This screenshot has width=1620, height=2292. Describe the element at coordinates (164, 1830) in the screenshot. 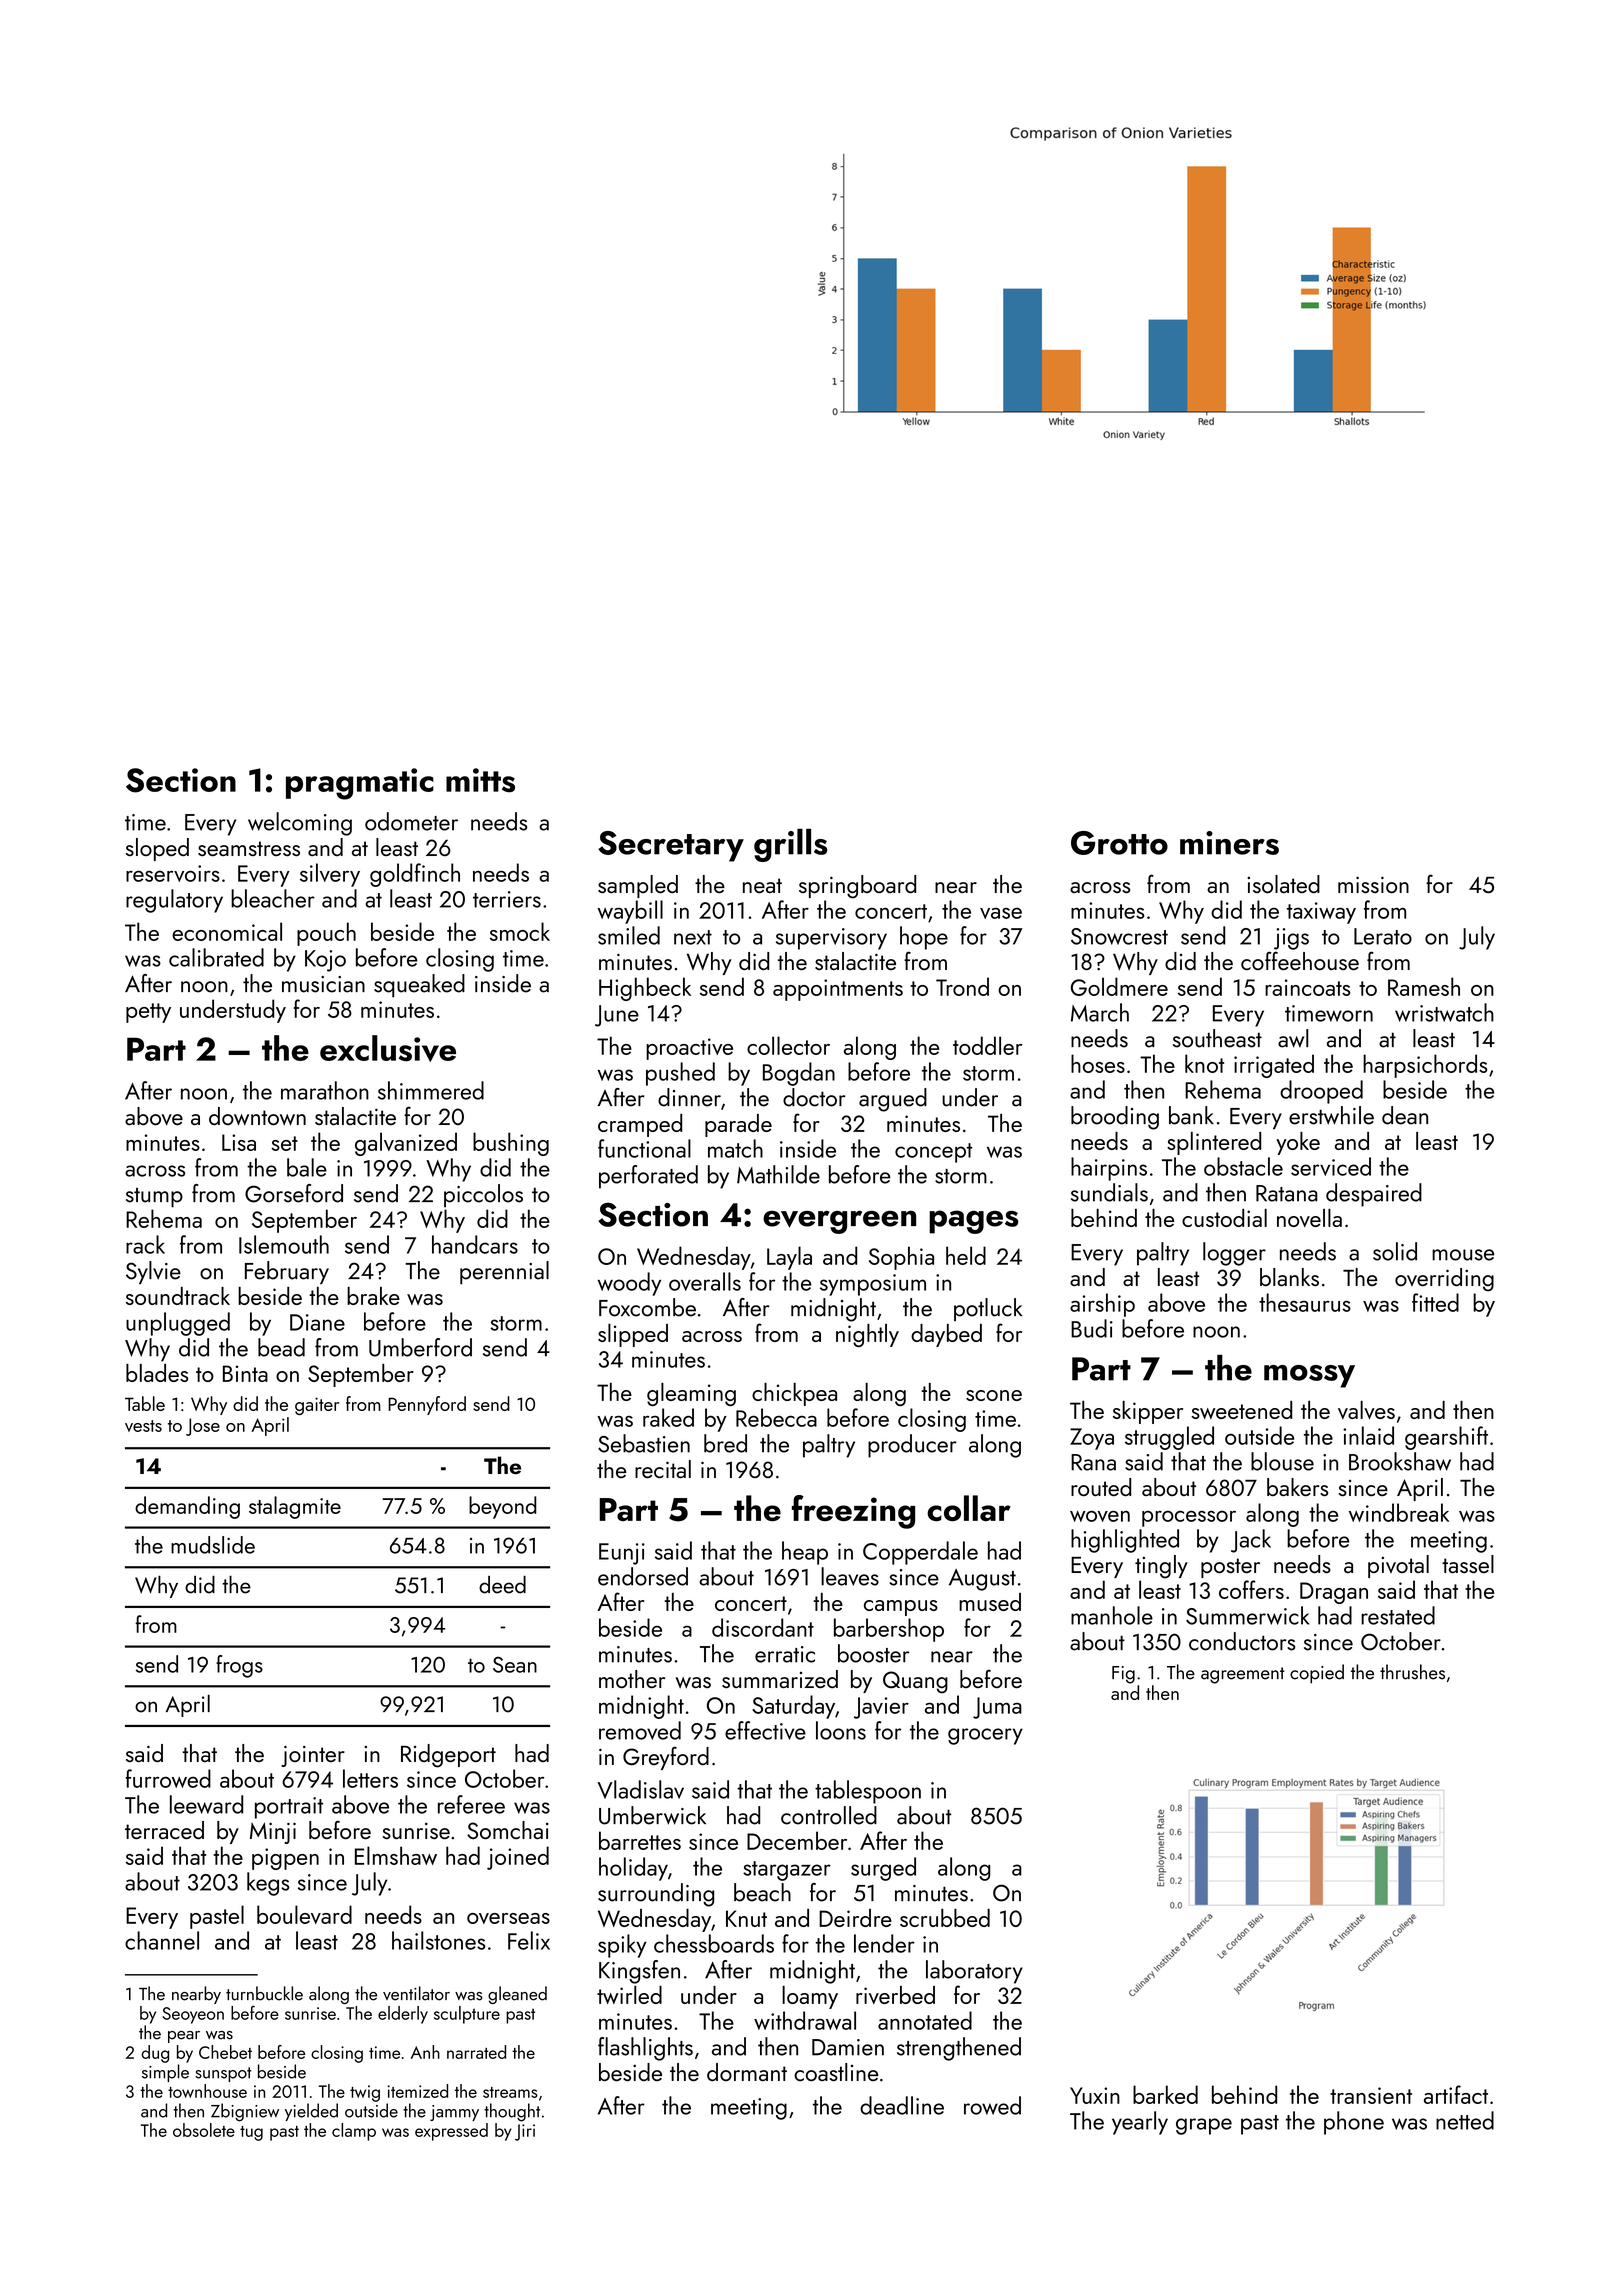

I see `terraced` at that location.
